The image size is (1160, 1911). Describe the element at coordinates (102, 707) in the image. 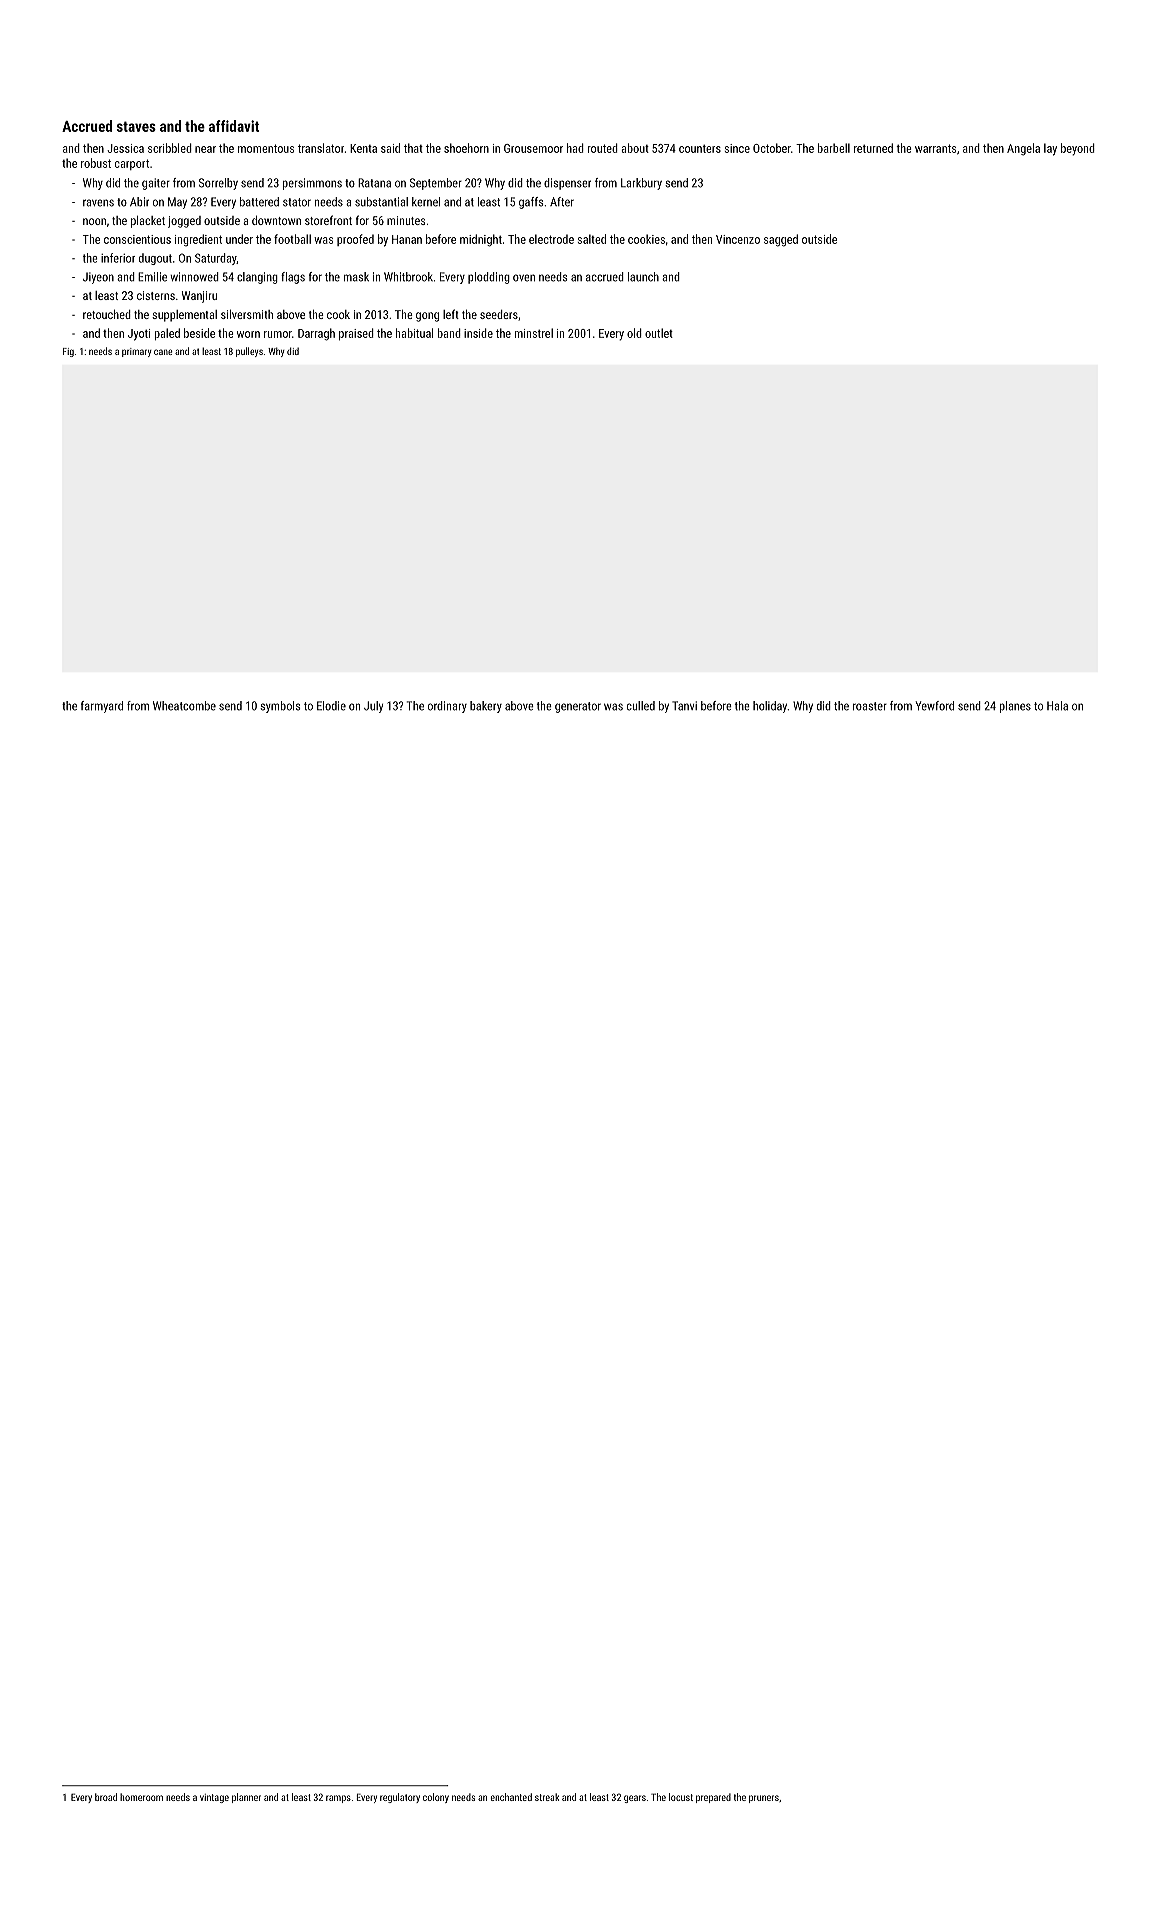

I see `farmyard` at that location.
